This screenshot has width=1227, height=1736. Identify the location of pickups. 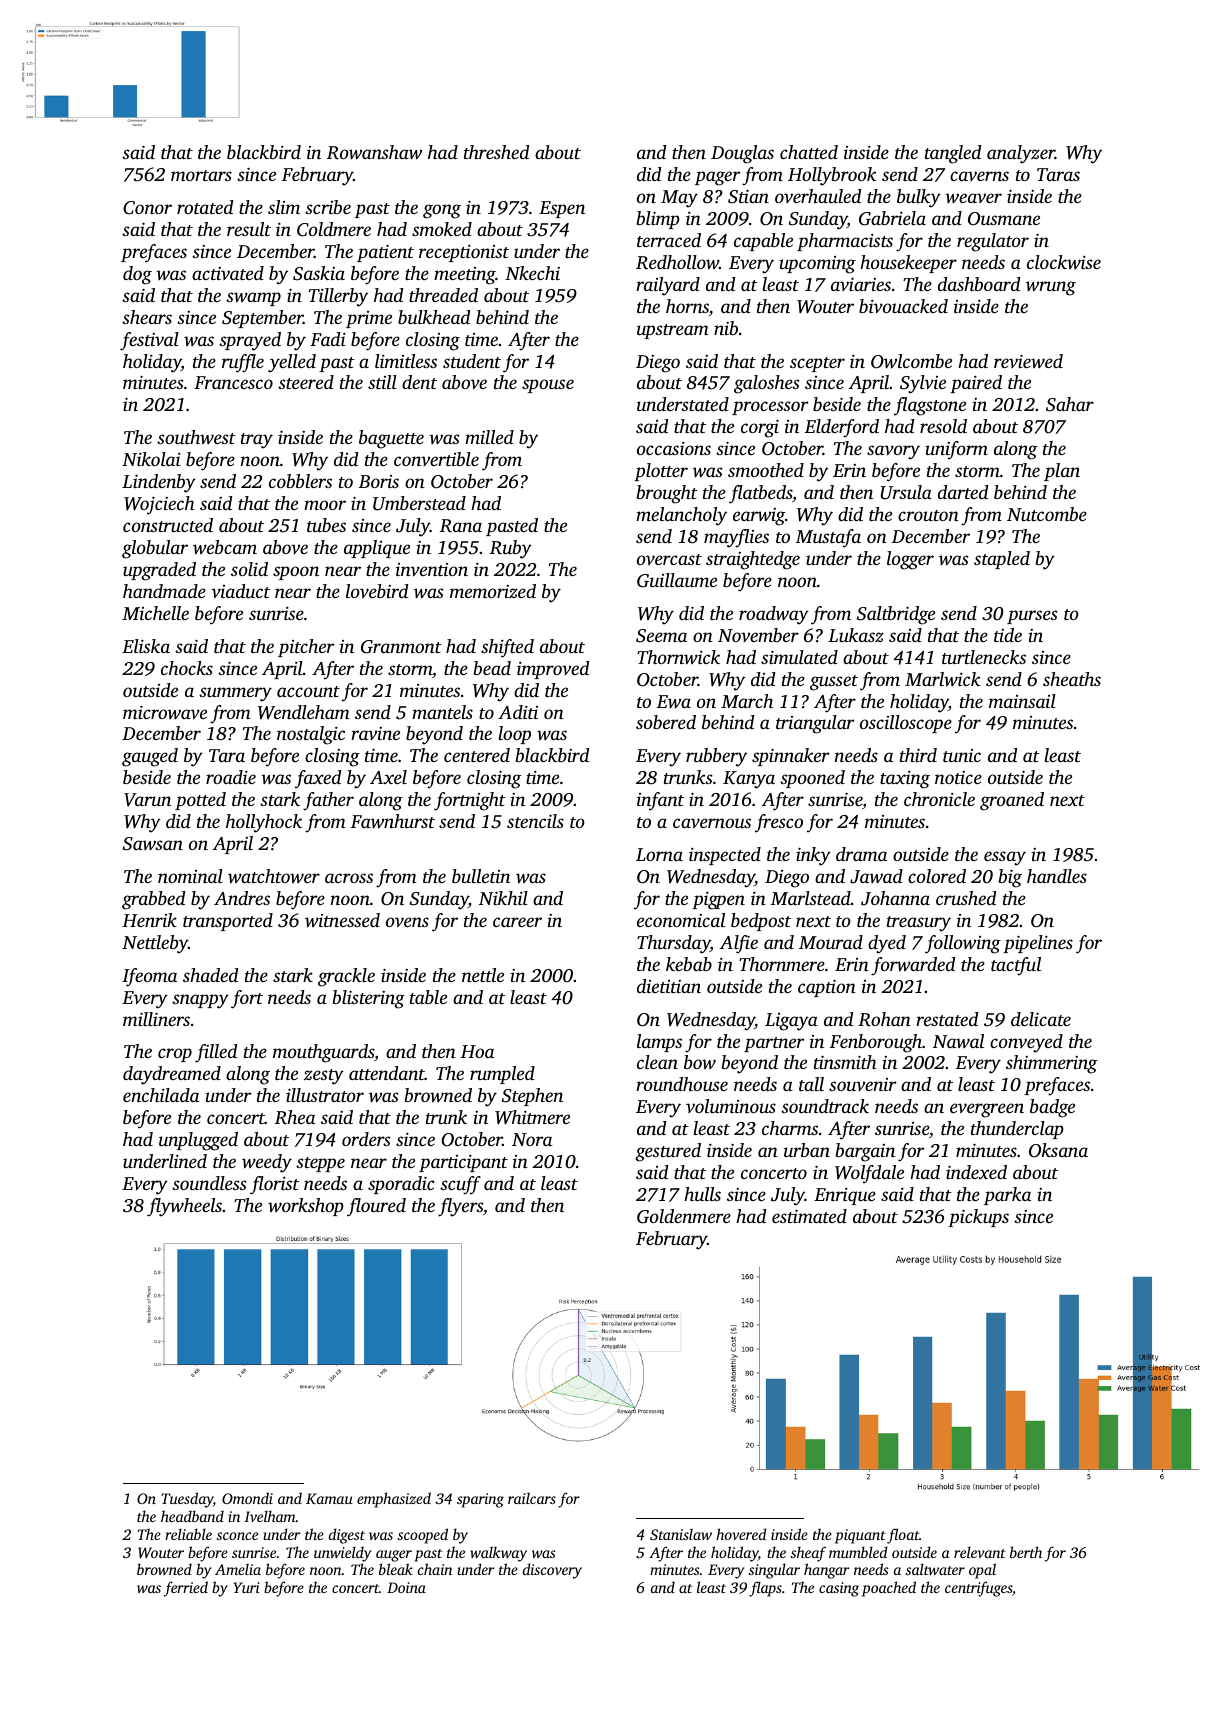
(978, 1218).
